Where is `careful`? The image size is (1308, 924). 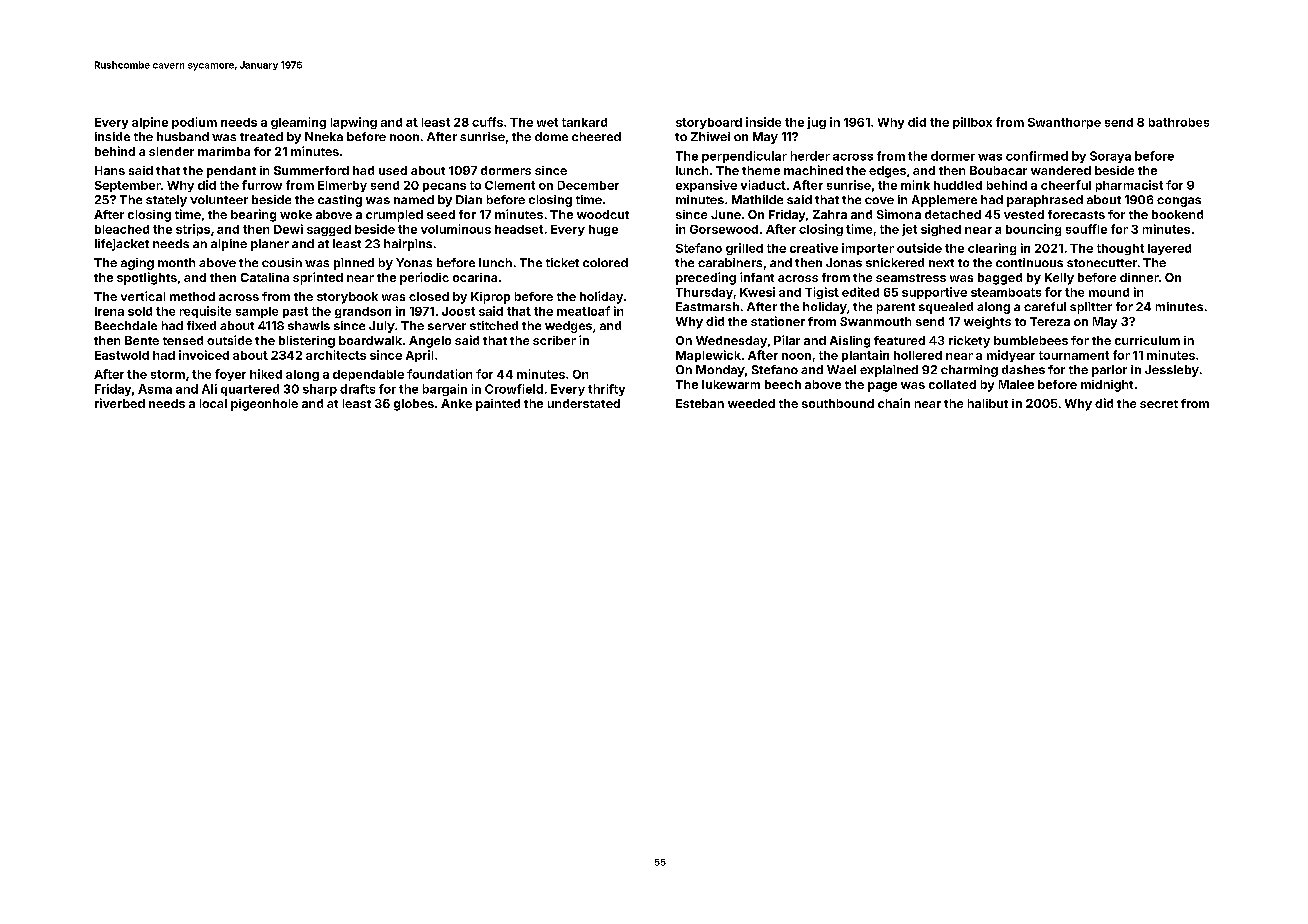
careful is located at coordinates (1045, 306).
